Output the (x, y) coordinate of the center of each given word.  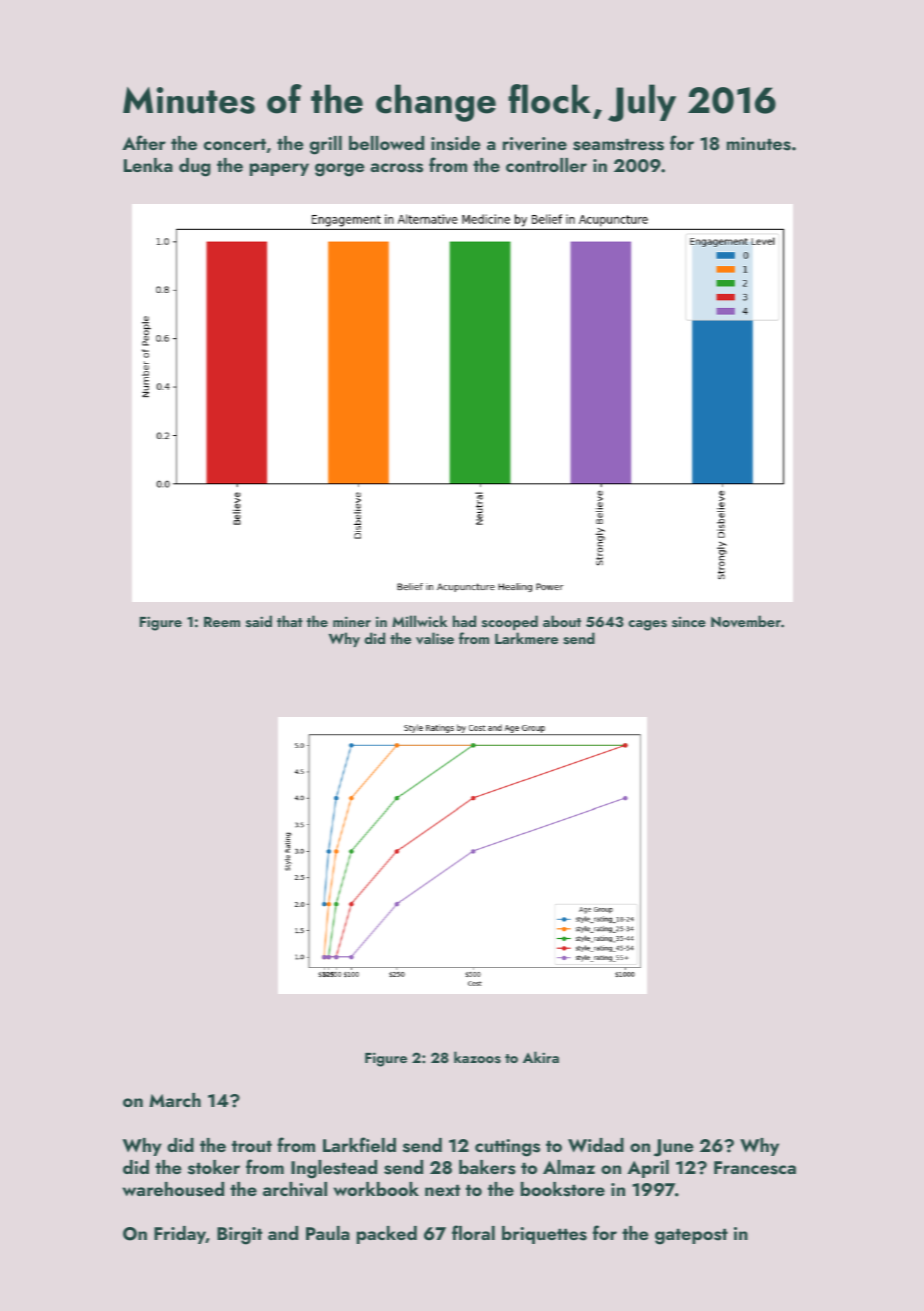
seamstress (618, 144)
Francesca (755, 1168)
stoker (214, 1167)
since (689, 622)
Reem (222, 622)
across (396, 168)
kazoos (477, 1057)
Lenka (148, 165)
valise (435, 638)
